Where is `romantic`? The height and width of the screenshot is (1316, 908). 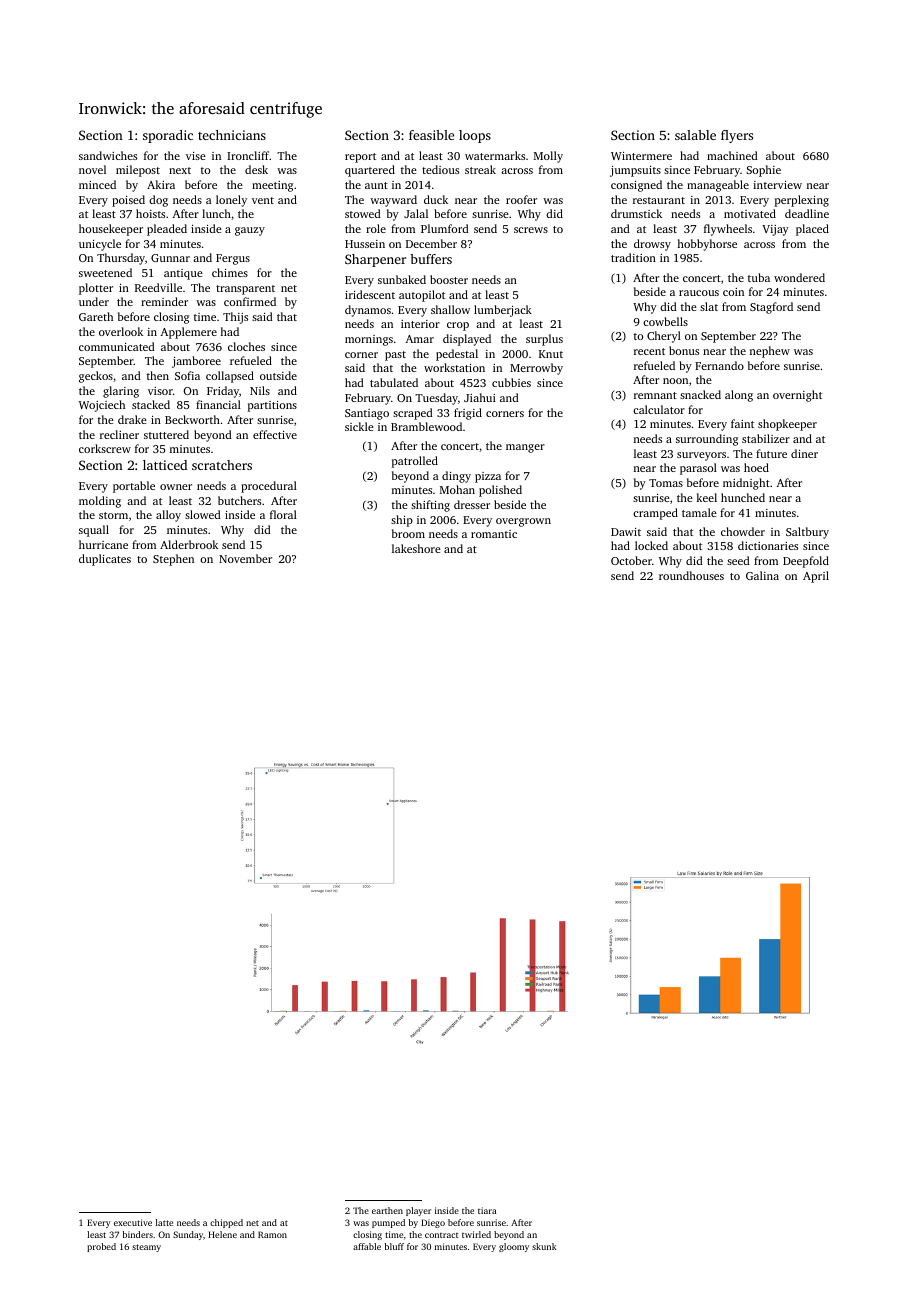
romantic is located at coordinates (494, 534).
